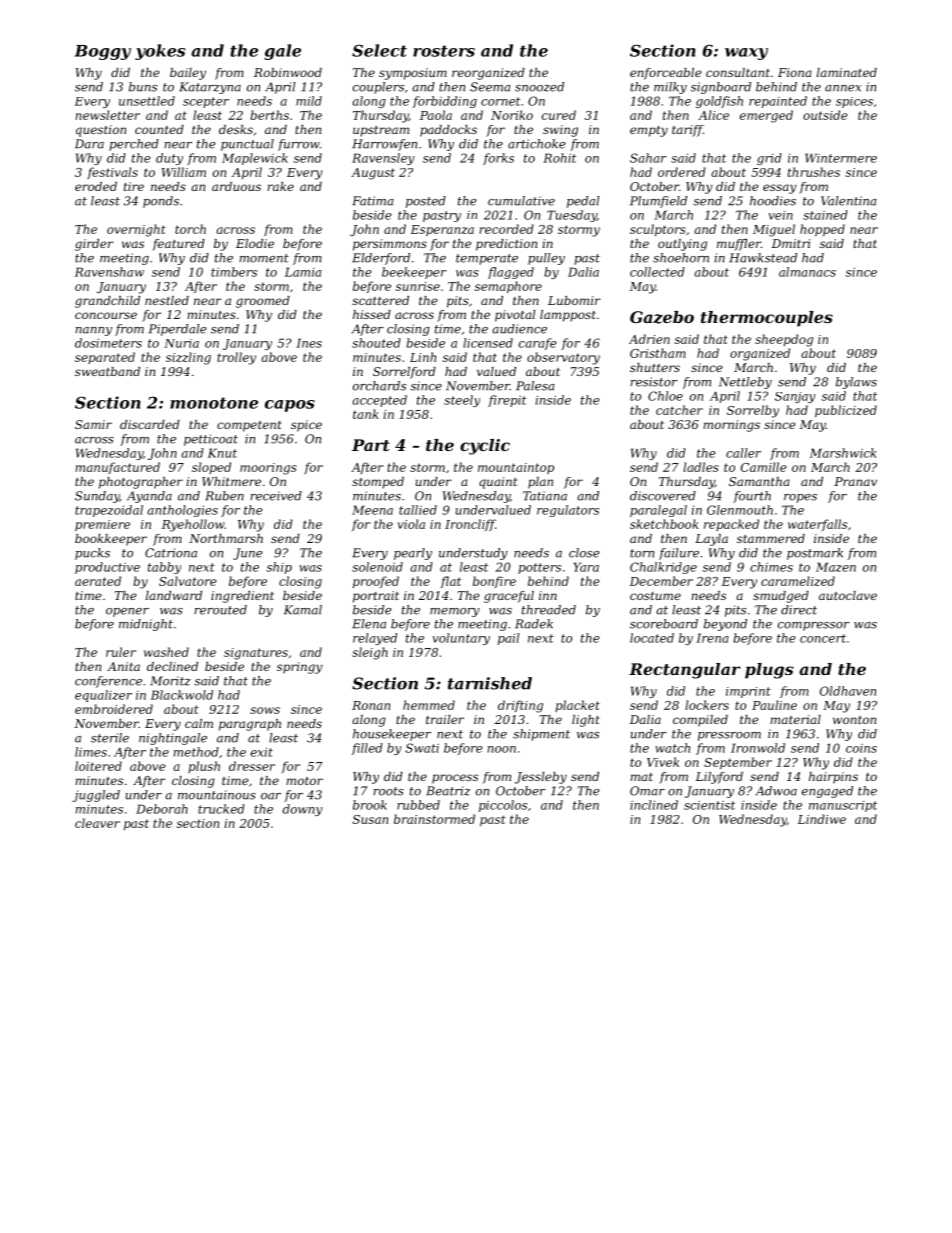 The width and height of the screenshot is (952, 1233). Describe the element at coordinates (97, 823) in the screenshot. I see `cleaver` at that location.
